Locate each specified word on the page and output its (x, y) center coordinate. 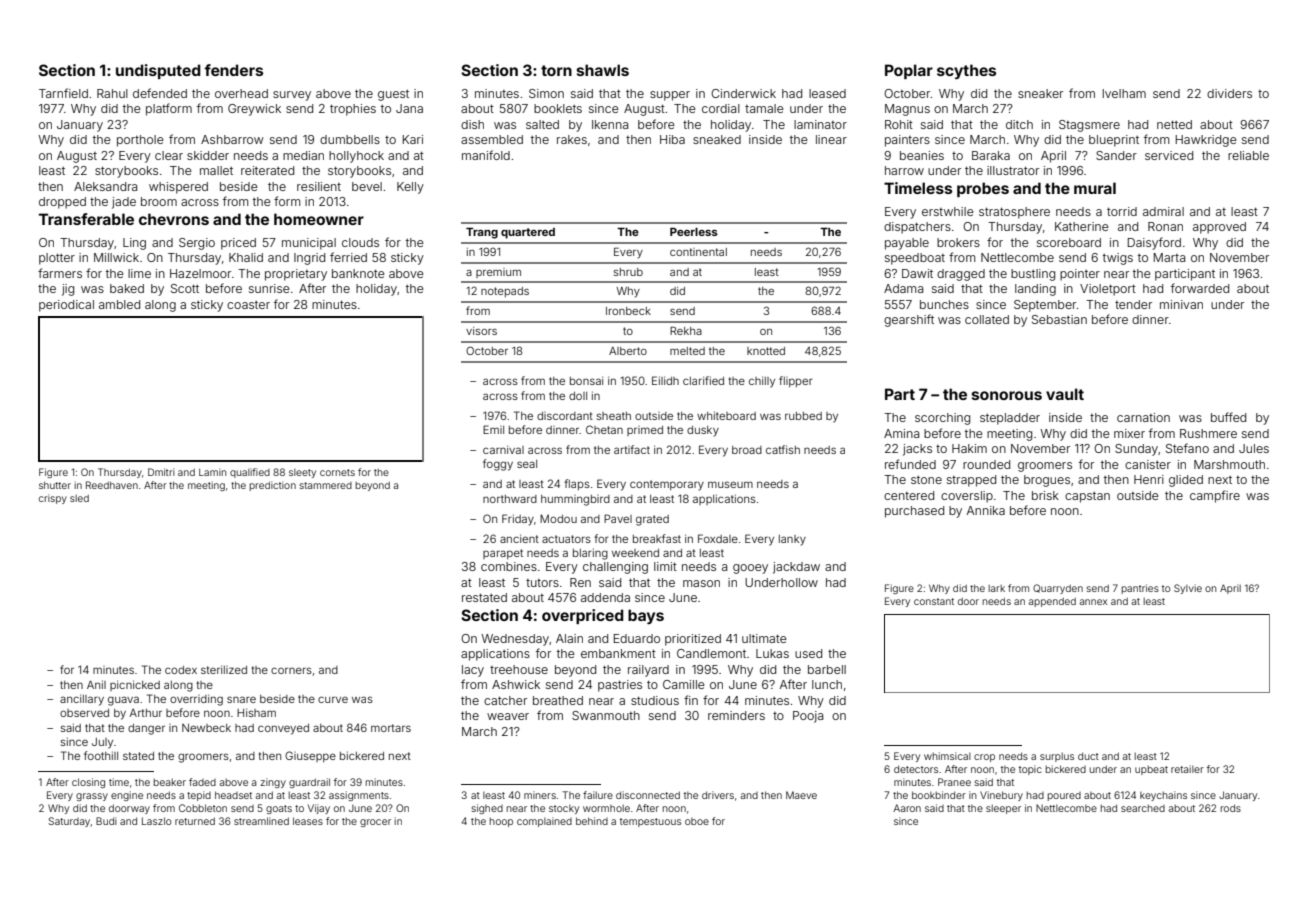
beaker (170, 782)
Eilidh (665, 380)
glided (1186, 481)
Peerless (694, 232)
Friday (518, 520)
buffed (1228, 417)
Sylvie (1188, 589)
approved (1219, 228)
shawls (603, 70)
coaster (248, 305)
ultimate (764, 638)
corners (291, 670)
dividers (1229, 93)
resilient (319, 186)
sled (79, 498)
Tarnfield (63, 93)
